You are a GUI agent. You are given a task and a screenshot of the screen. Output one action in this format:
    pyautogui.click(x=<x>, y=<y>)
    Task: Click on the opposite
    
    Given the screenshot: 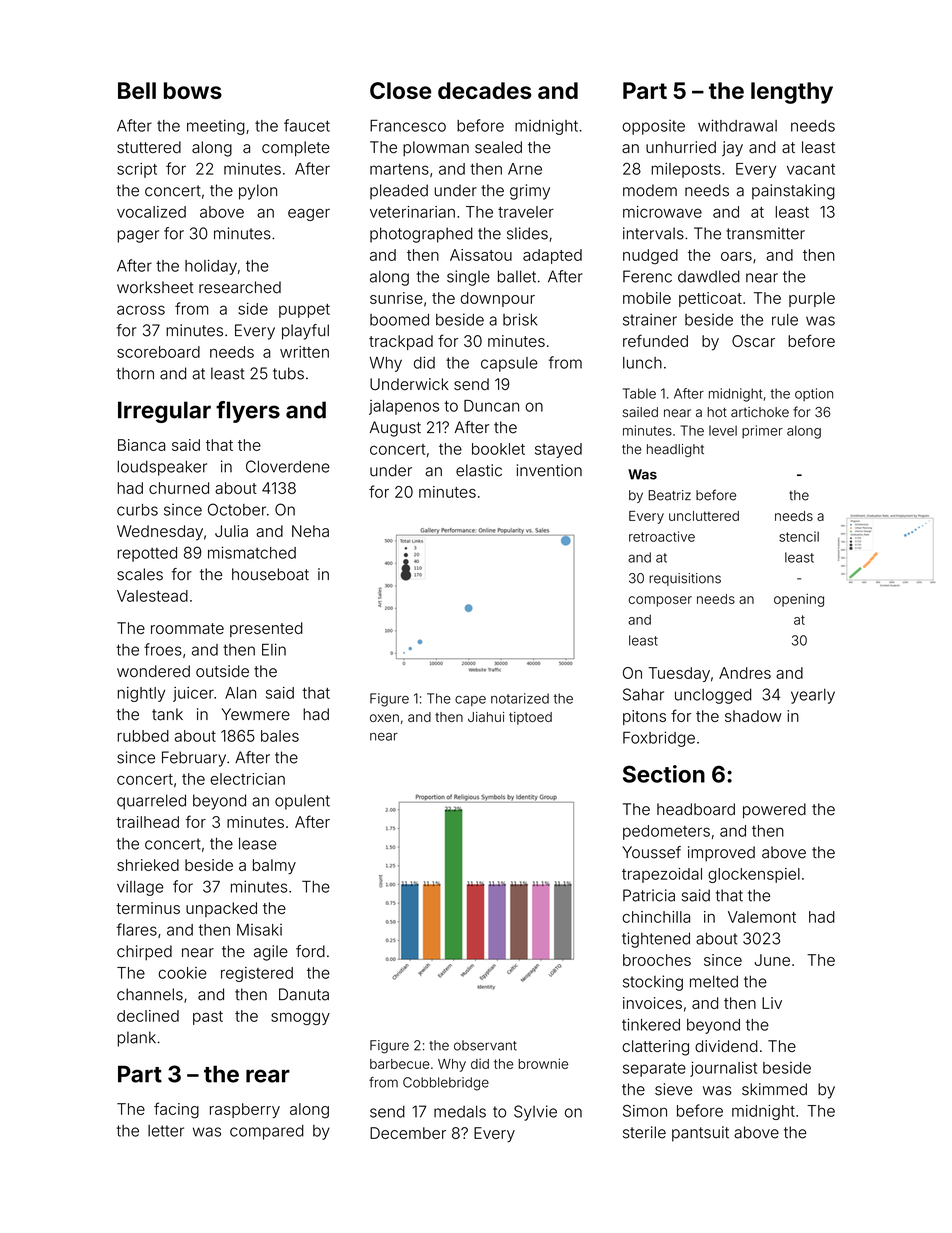 What is the action you would take?
    pyautogui.click(x=653, y=127)
